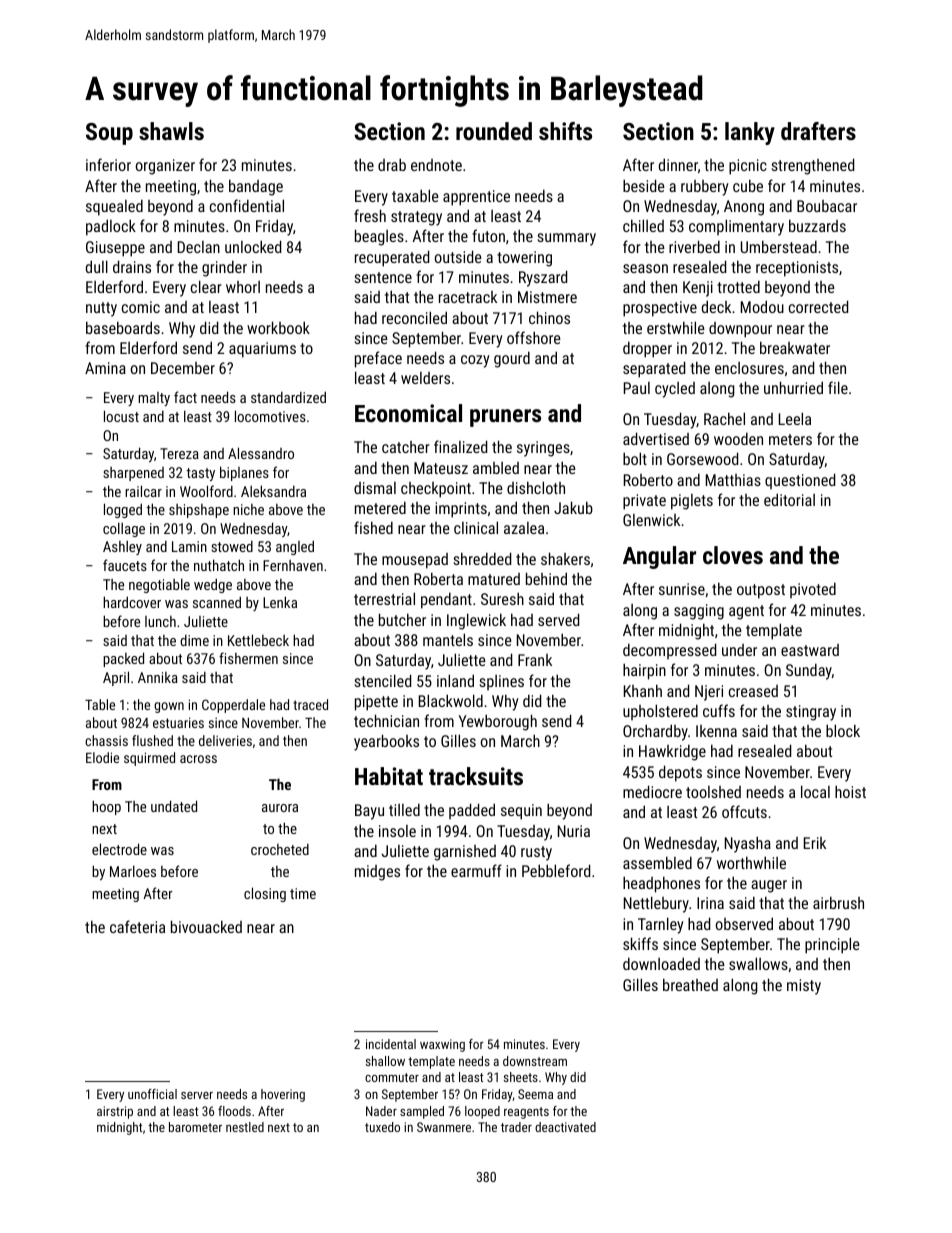 The width and height of the document is (952, 1233). What do you see at coordinates (827, 206) in the document?
I see `Boubacar` at bounding box center [827, 206].
